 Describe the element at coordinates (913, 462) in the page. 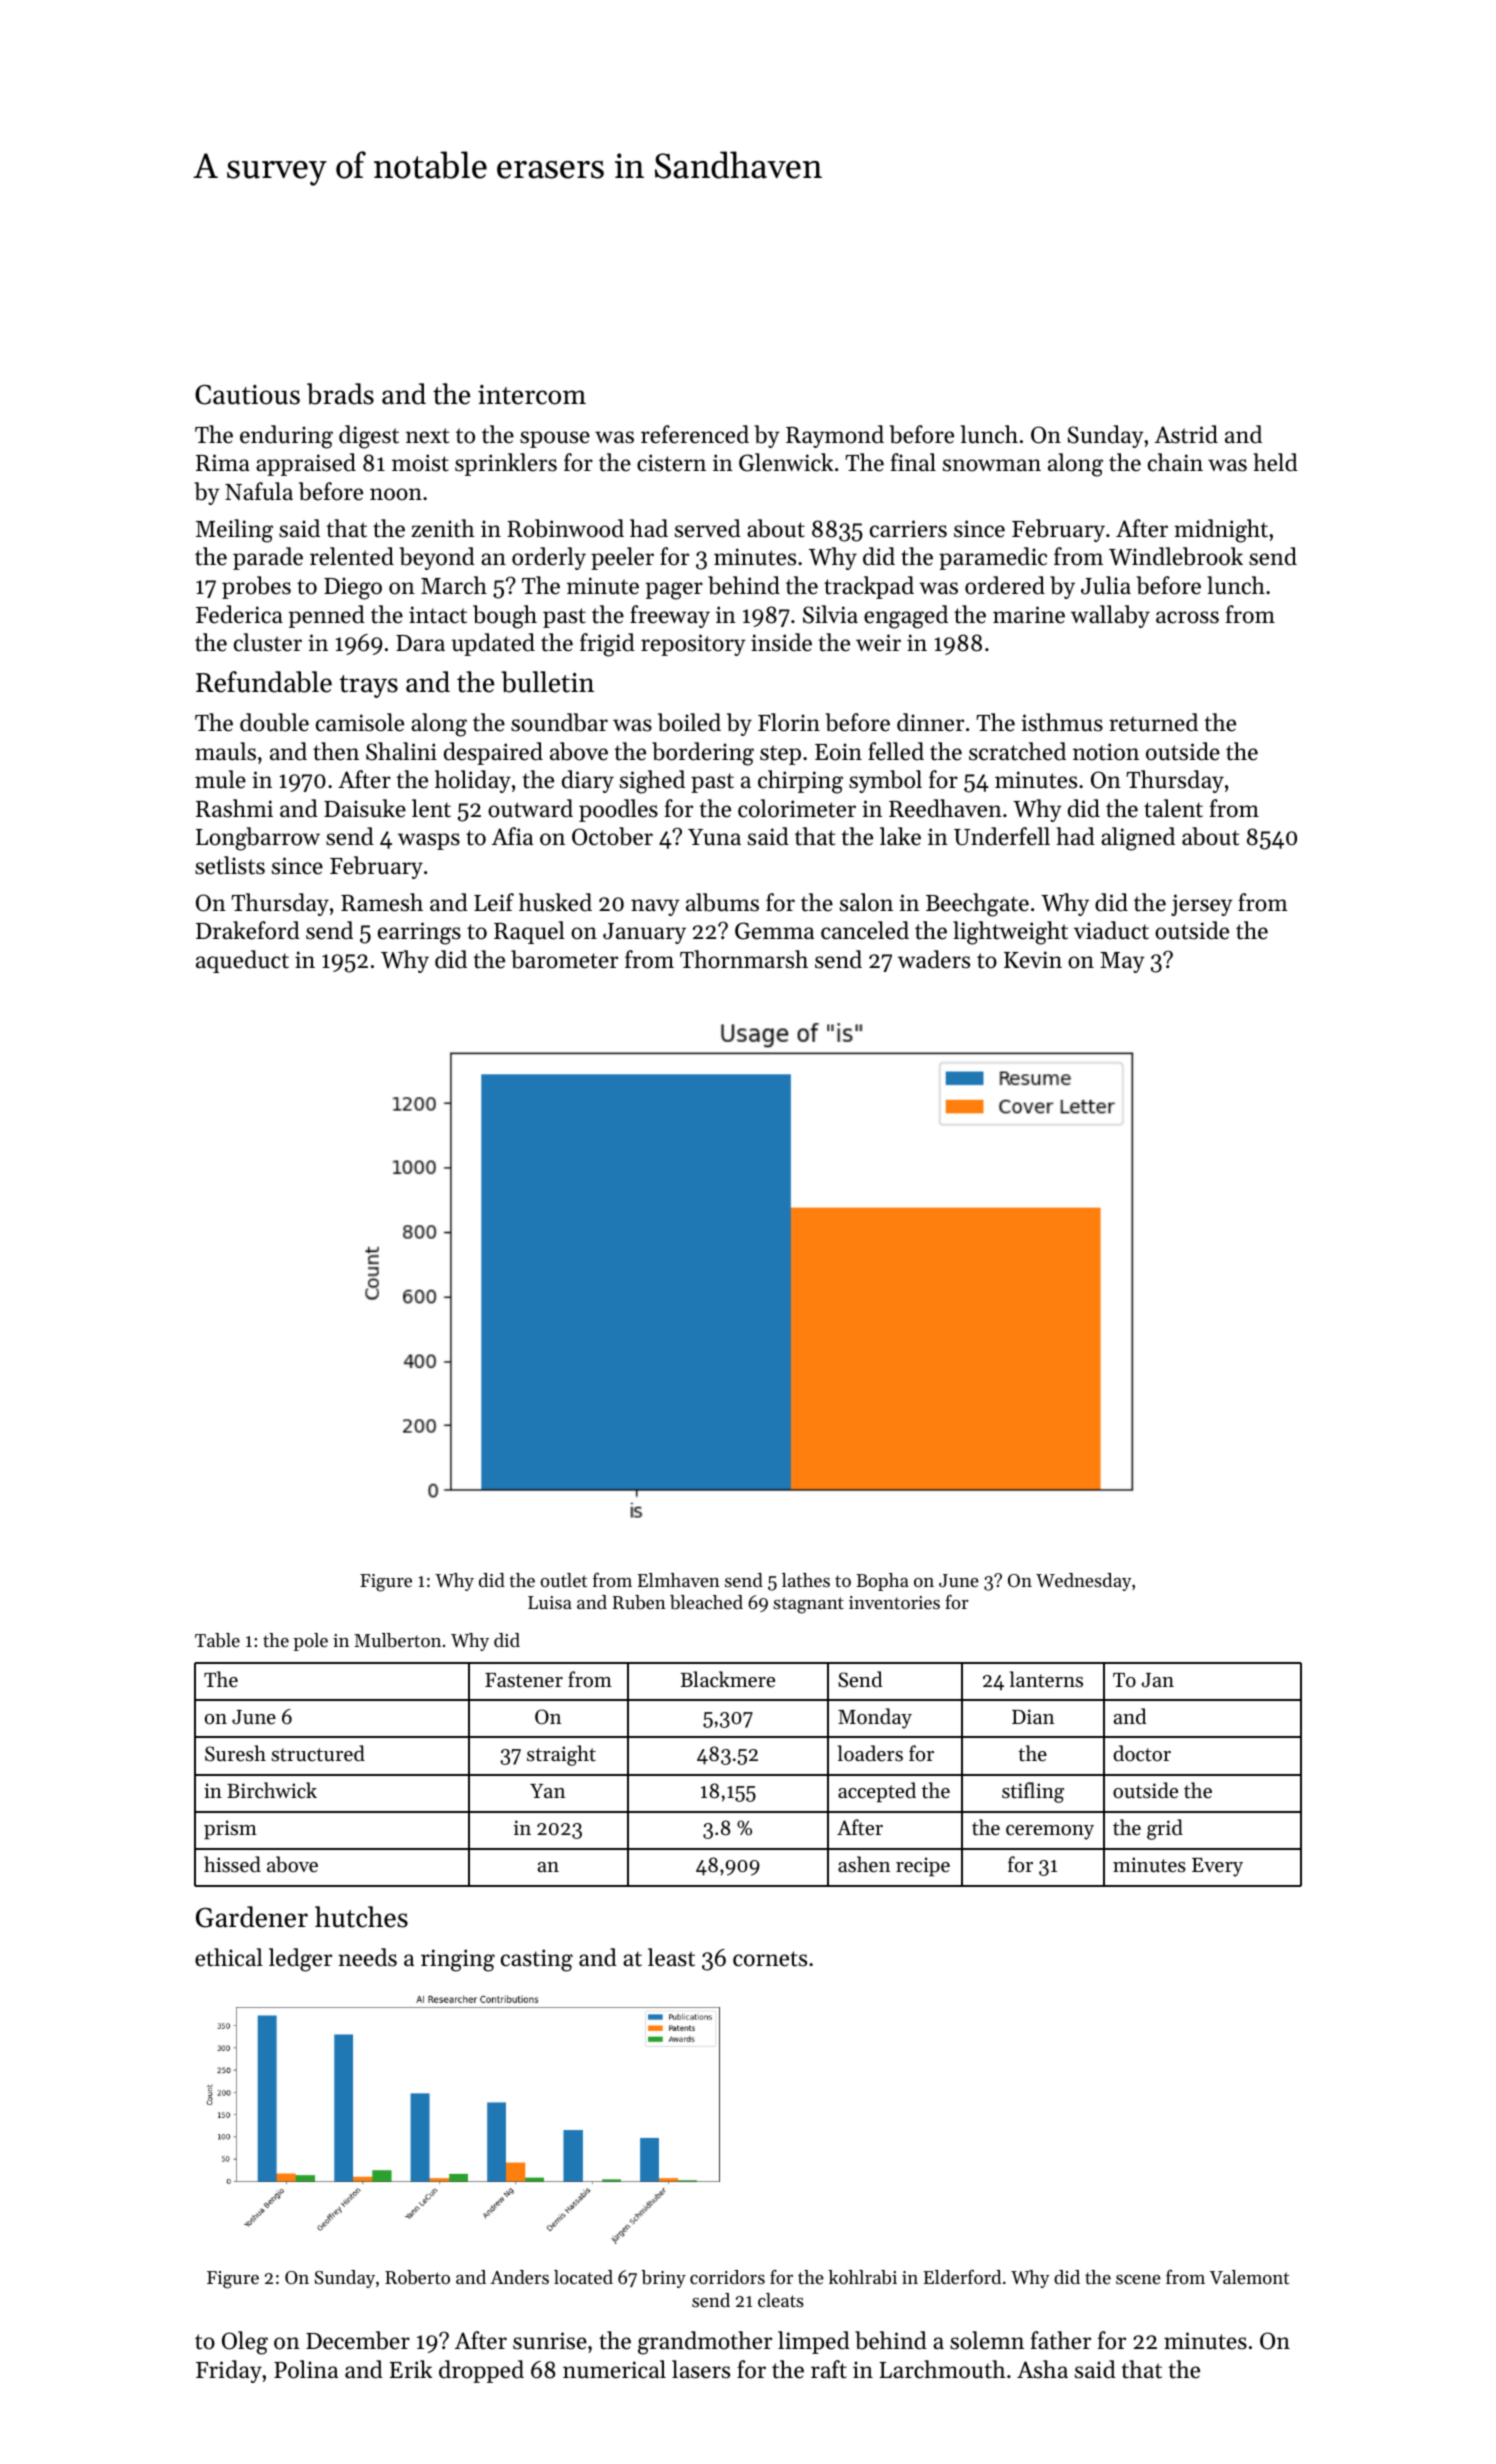

I see `final` at that location.
